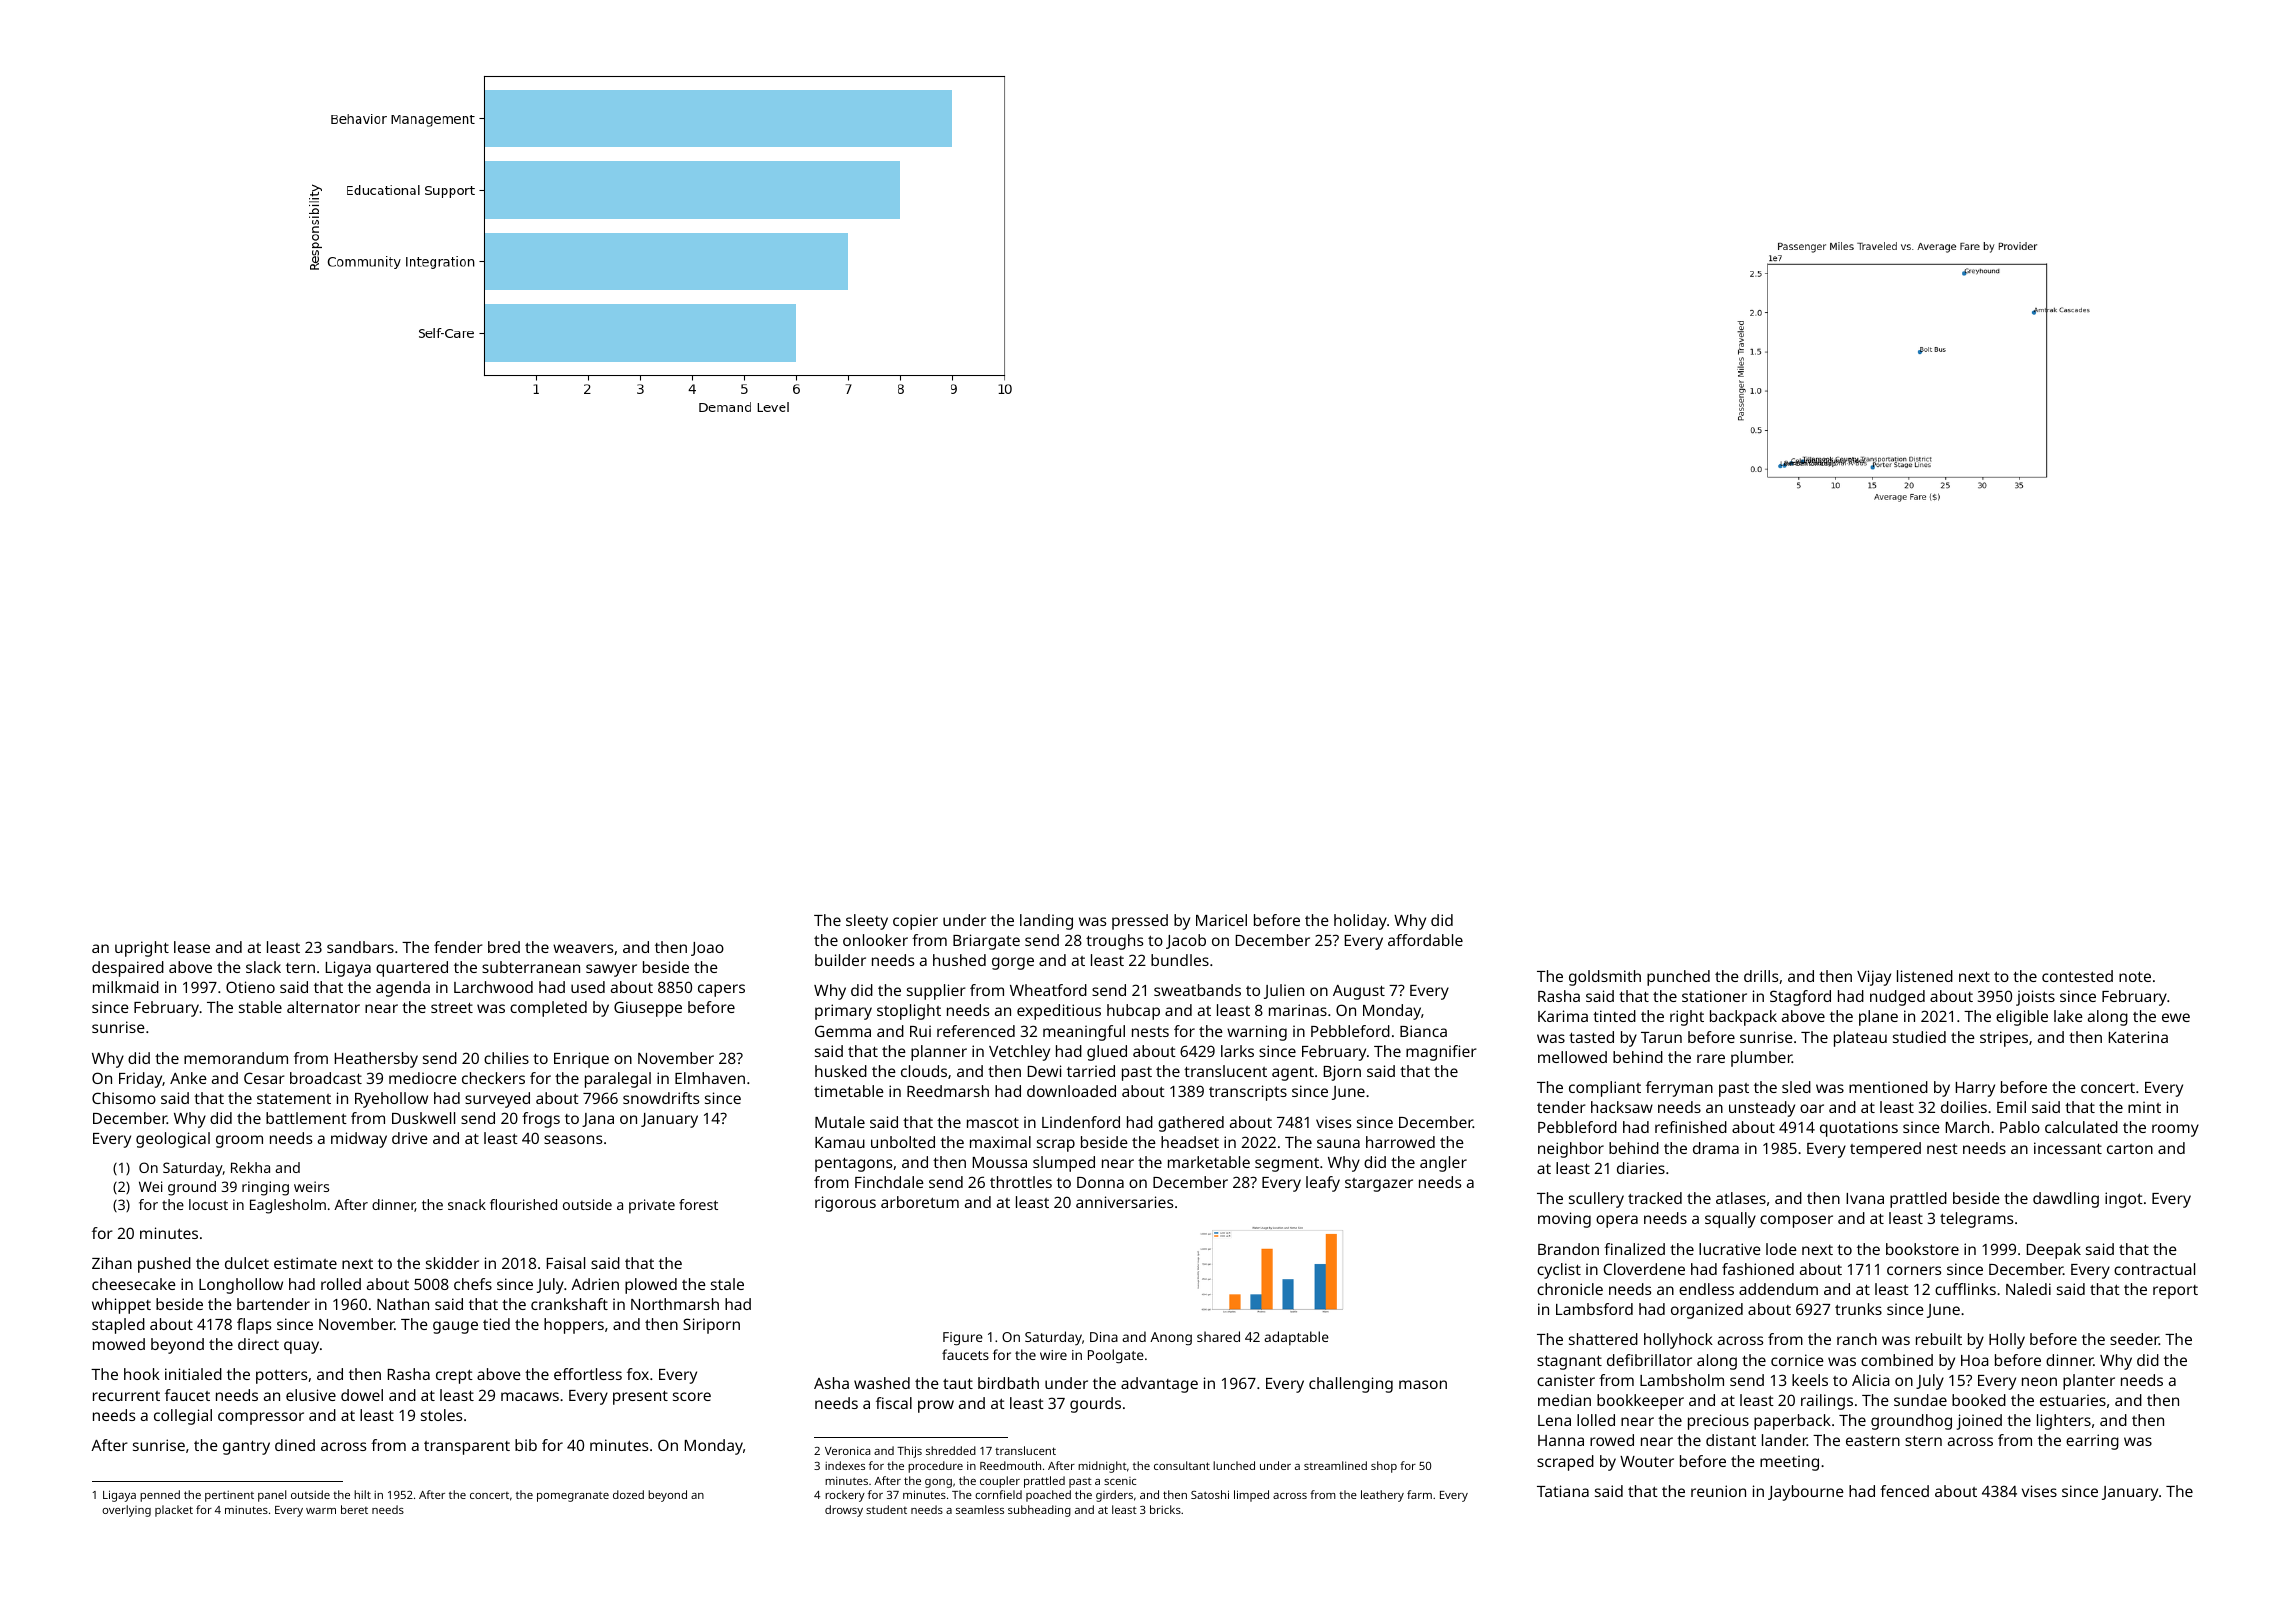 The height and width of the screenshot is (1620, 2292). I want to click on challenging, so click(1351, 1385).
